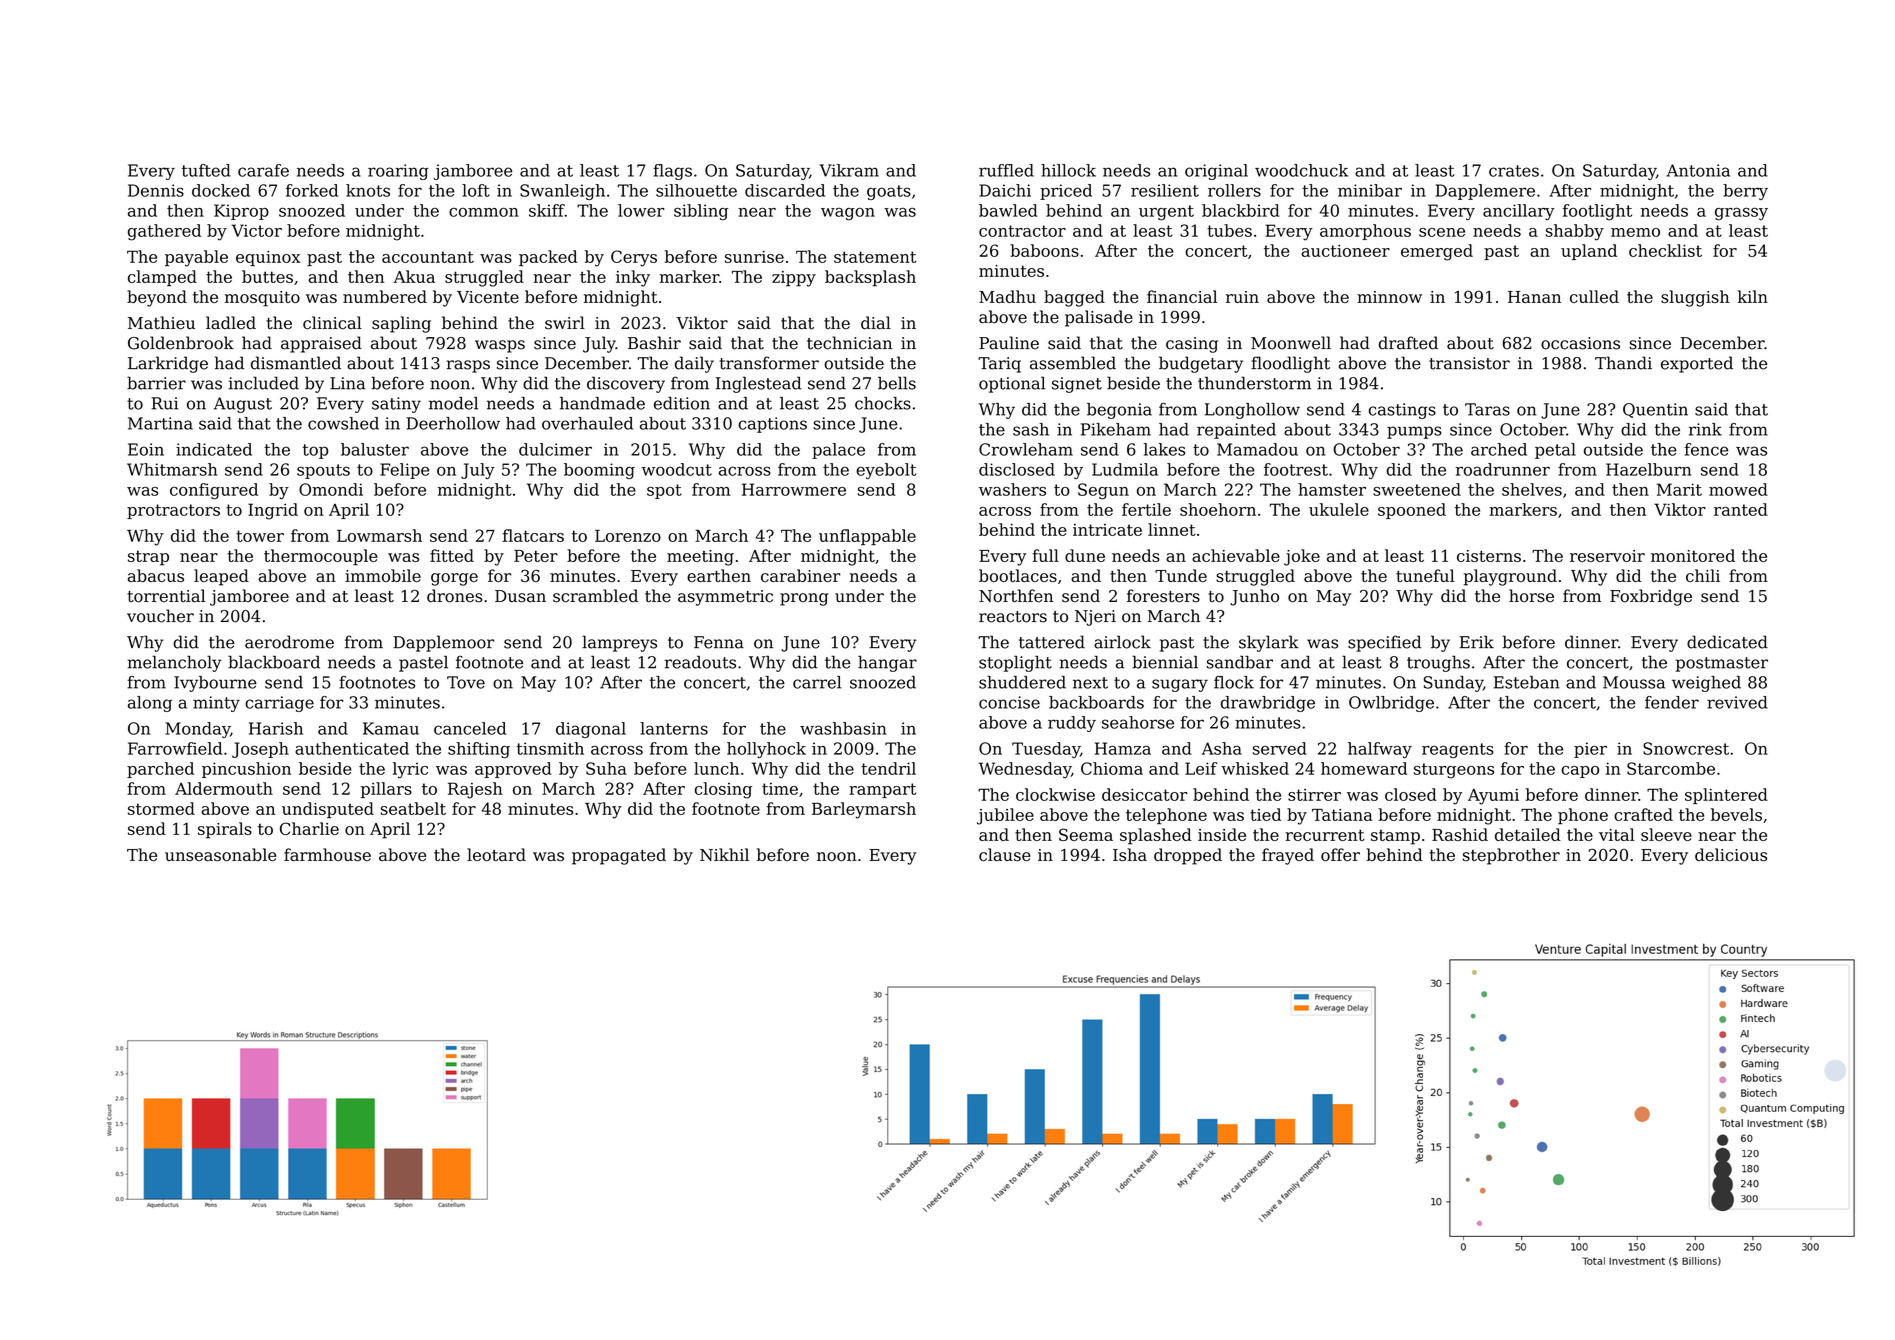 The image size is (1895, 1340). Describe the element at coordinates (220, 854) in the screenshot. I see `unseasonable` at that location.
